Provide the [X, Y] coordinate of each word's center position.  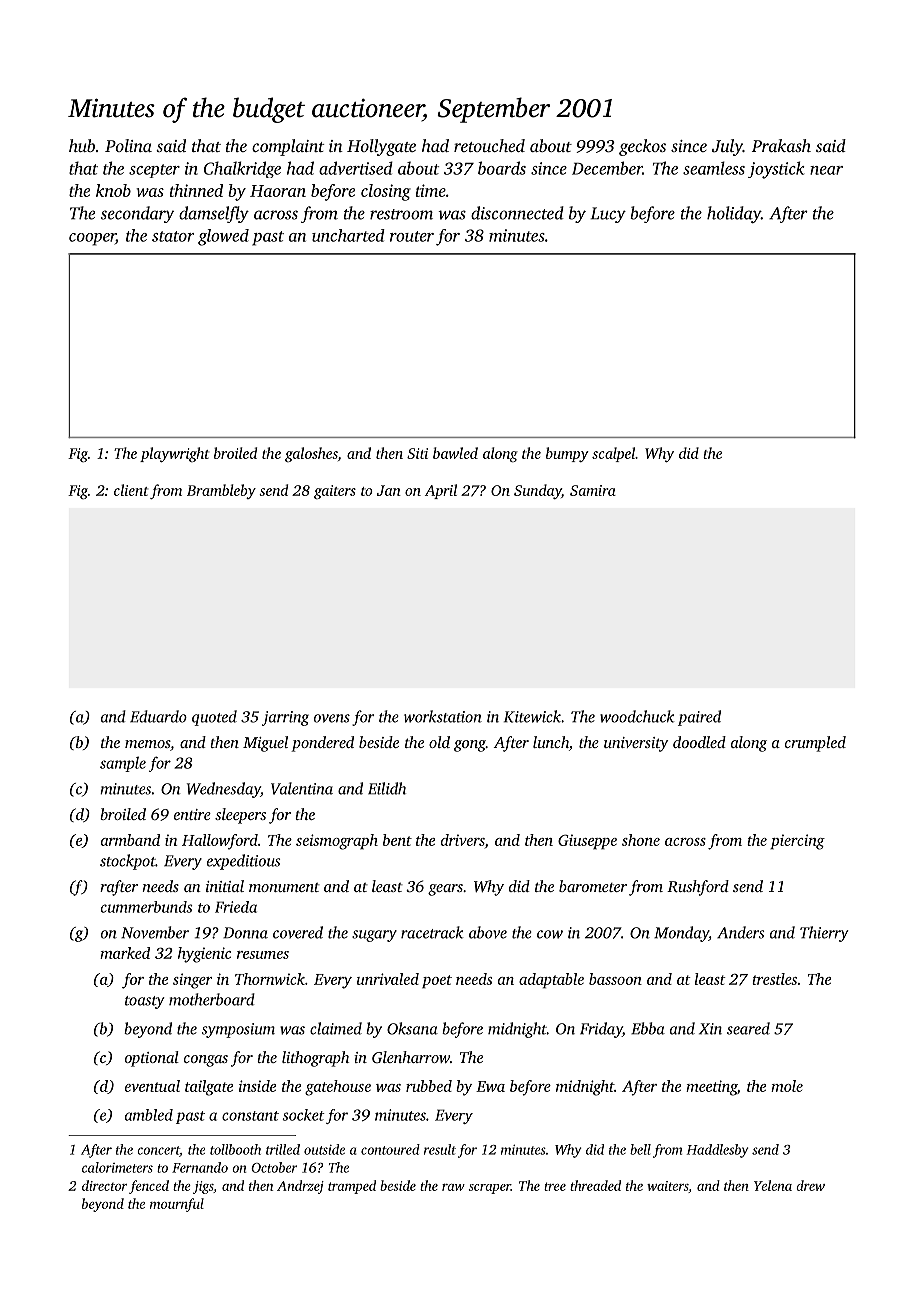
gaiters [335, 492]
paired [699, 718]
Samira [593, 490]
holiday [734, 214]
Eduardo [158, 716]
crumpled [815, 744]
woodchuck [637, 716]
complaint [288, 147]
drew [810, 1185]
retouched [489, 145]
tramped [352, 1187]
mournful [177, 1205]
